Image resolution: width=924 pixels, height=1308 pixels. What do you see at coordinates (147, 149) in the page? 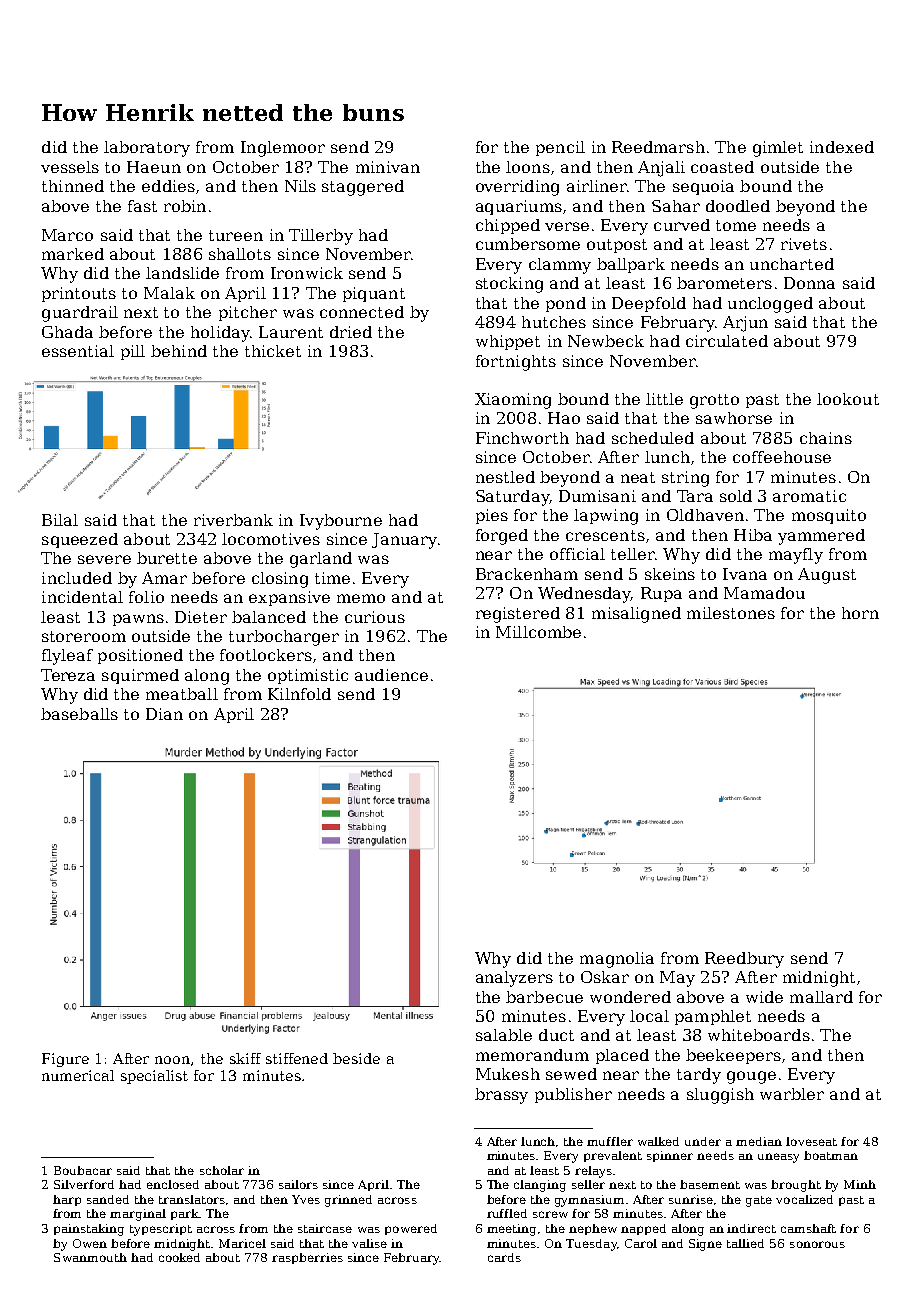
I see `laboratory` at bounding box center [147, 149].
